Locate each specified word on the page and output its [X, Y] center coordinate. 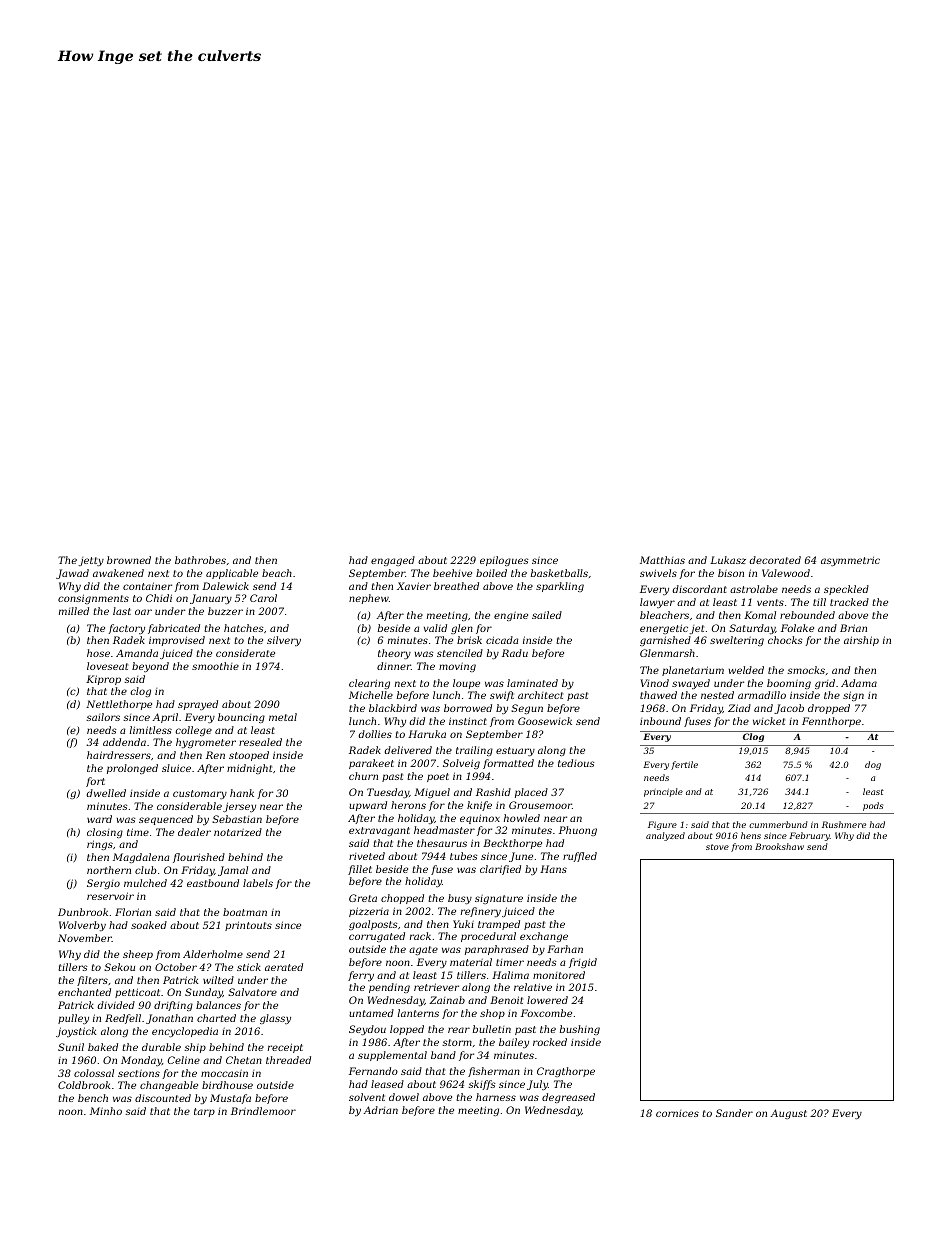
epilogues [504, 561]
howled [522, 818]
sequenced [166, 820]
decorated [775, 560]
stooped [249, 756]
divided [116, 1005]
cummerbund [778, 824]
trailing [474, 751]
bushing [580, 1030]
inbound [660, 721]
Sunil [71, 1047]
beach [277, 573]
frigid [583, 963]
